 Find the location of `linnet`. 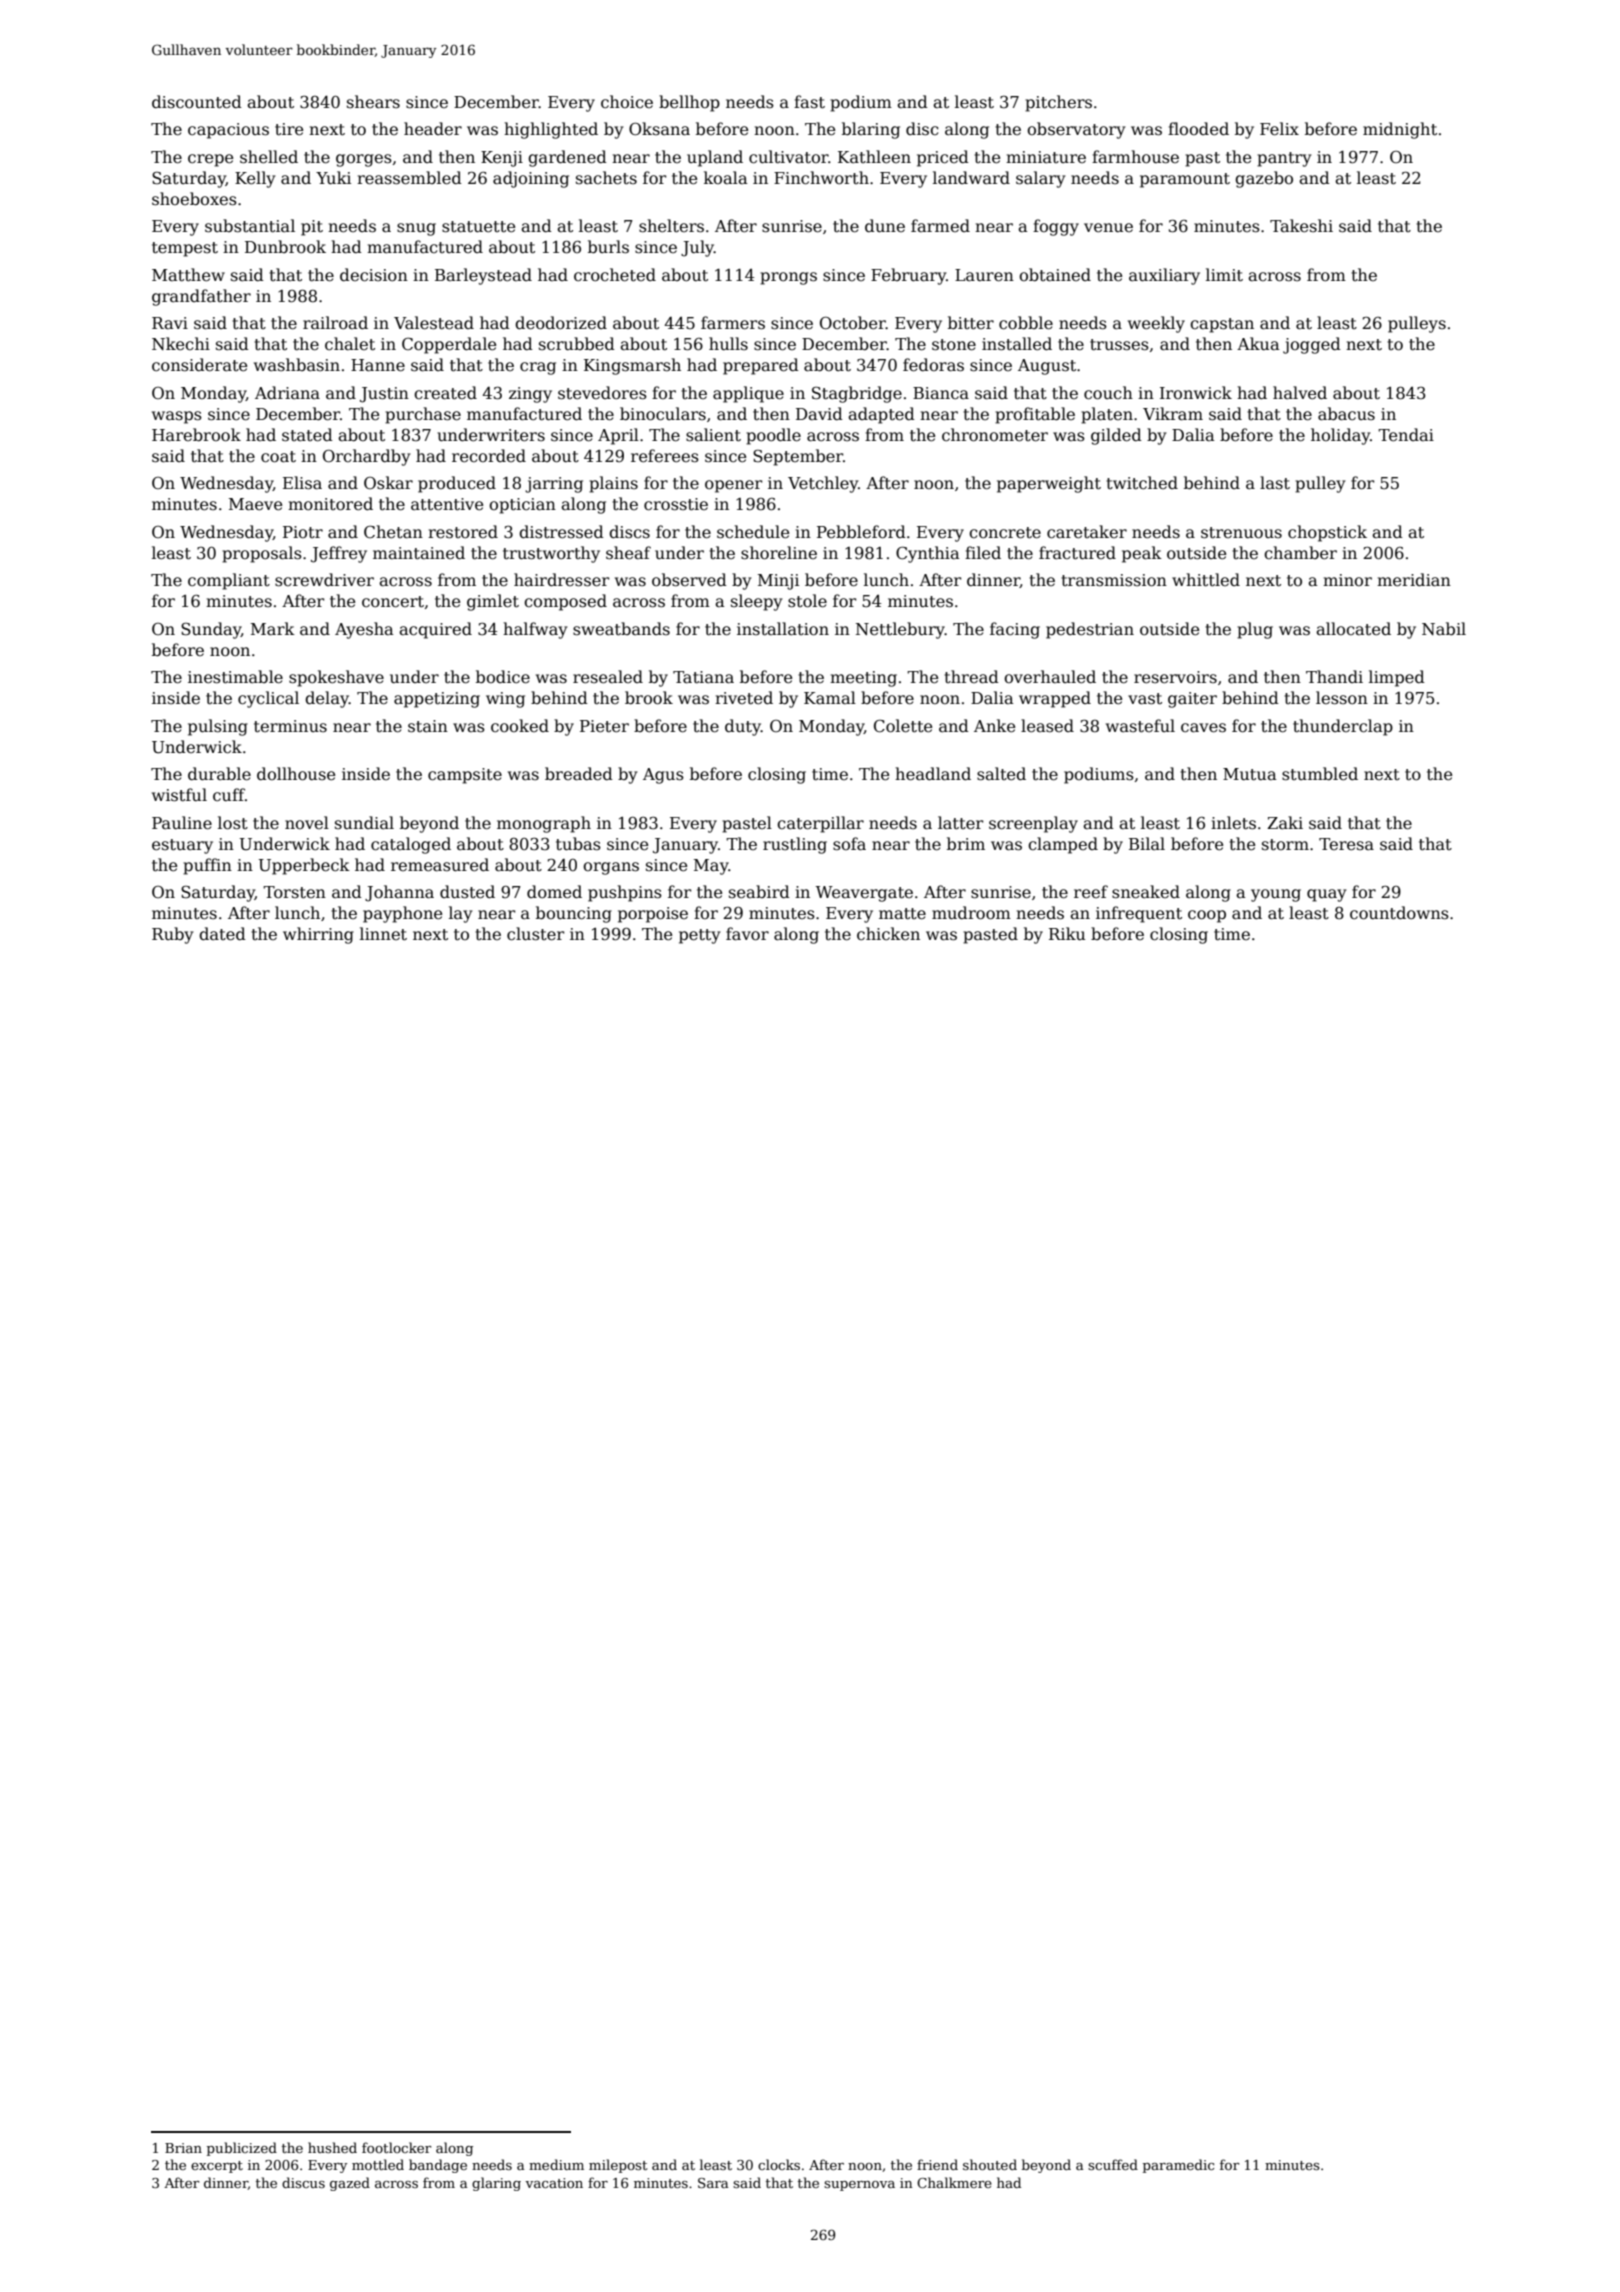

linnet is located at coordinates (383, 934).
